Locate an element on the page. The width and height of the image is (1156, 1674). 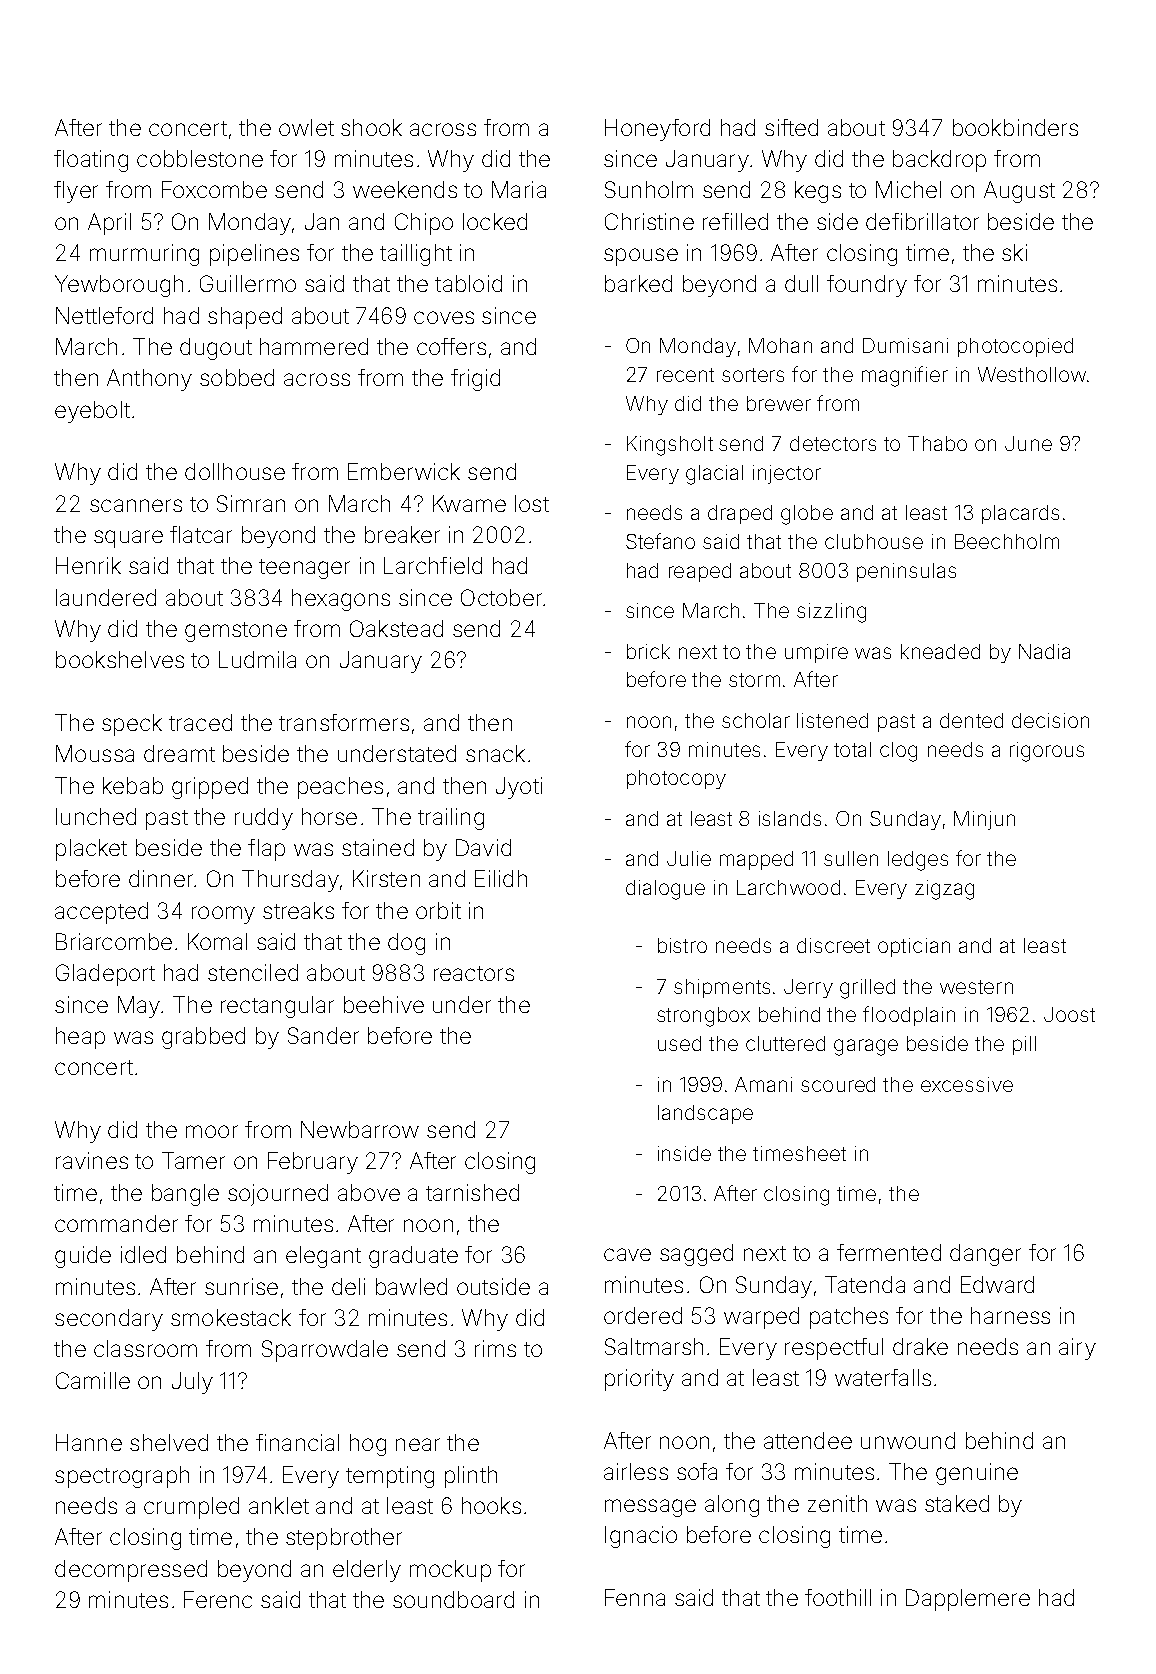
bookbinders is located at coordinates (1015, 127).
